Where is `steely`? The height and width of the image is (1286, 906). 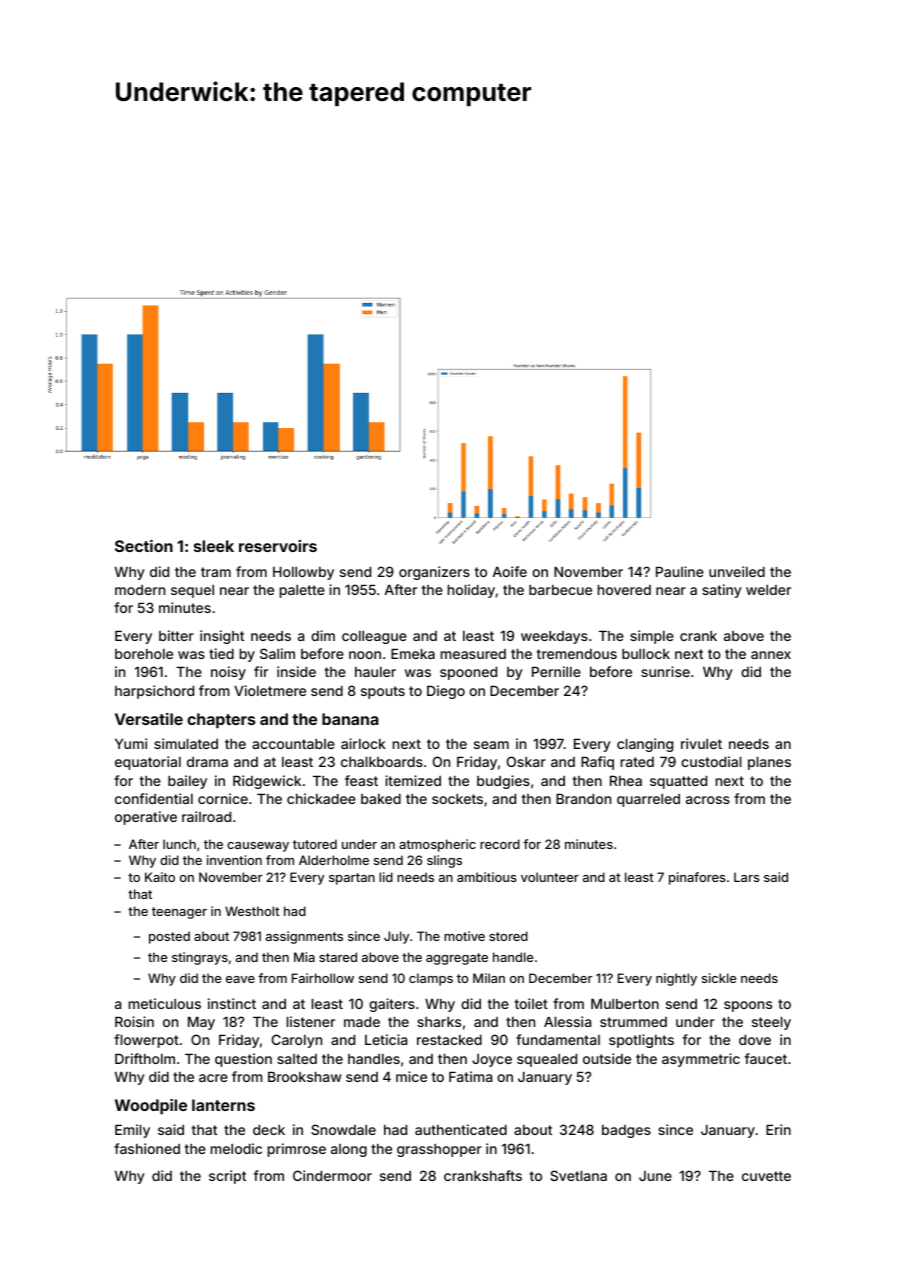 steely is located at coordinates (771, 1023).
